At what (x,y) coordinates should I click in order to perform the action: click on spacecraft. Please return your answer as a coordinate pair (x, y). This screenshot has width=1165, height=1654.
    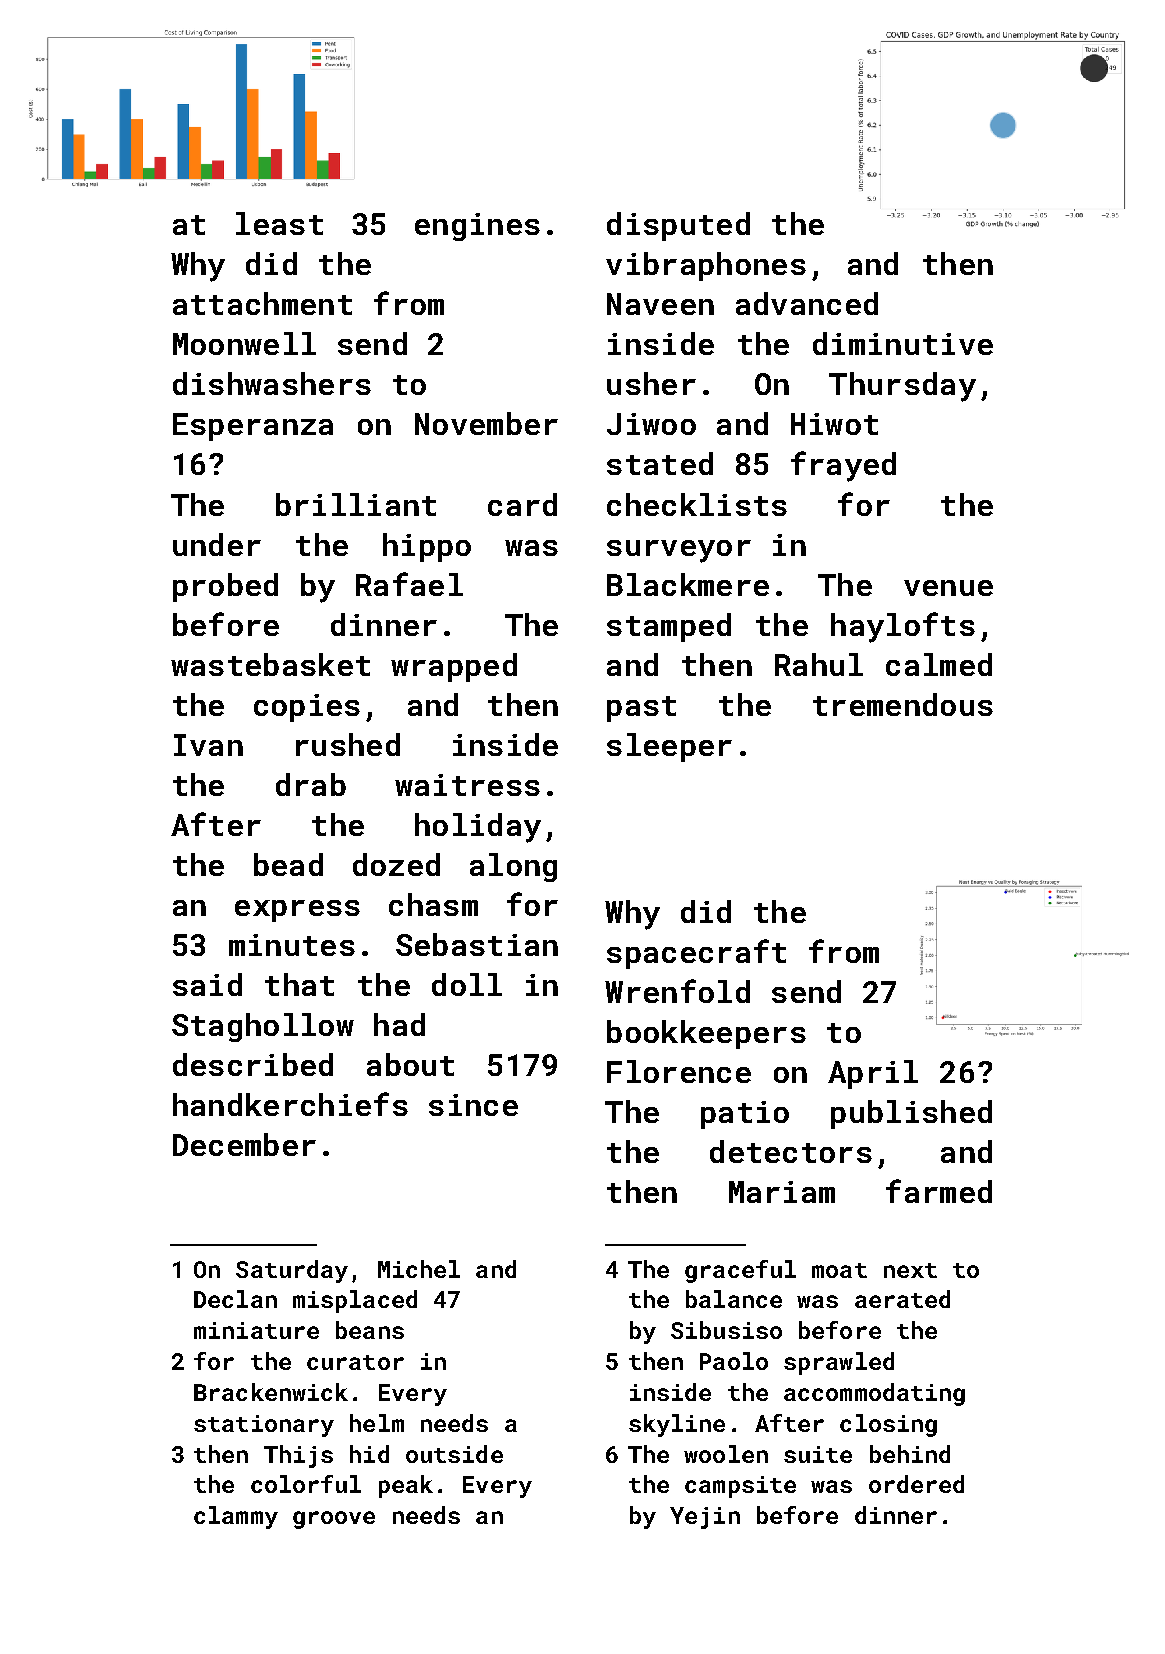
    Looking at the image, I should click on (696, 954).
